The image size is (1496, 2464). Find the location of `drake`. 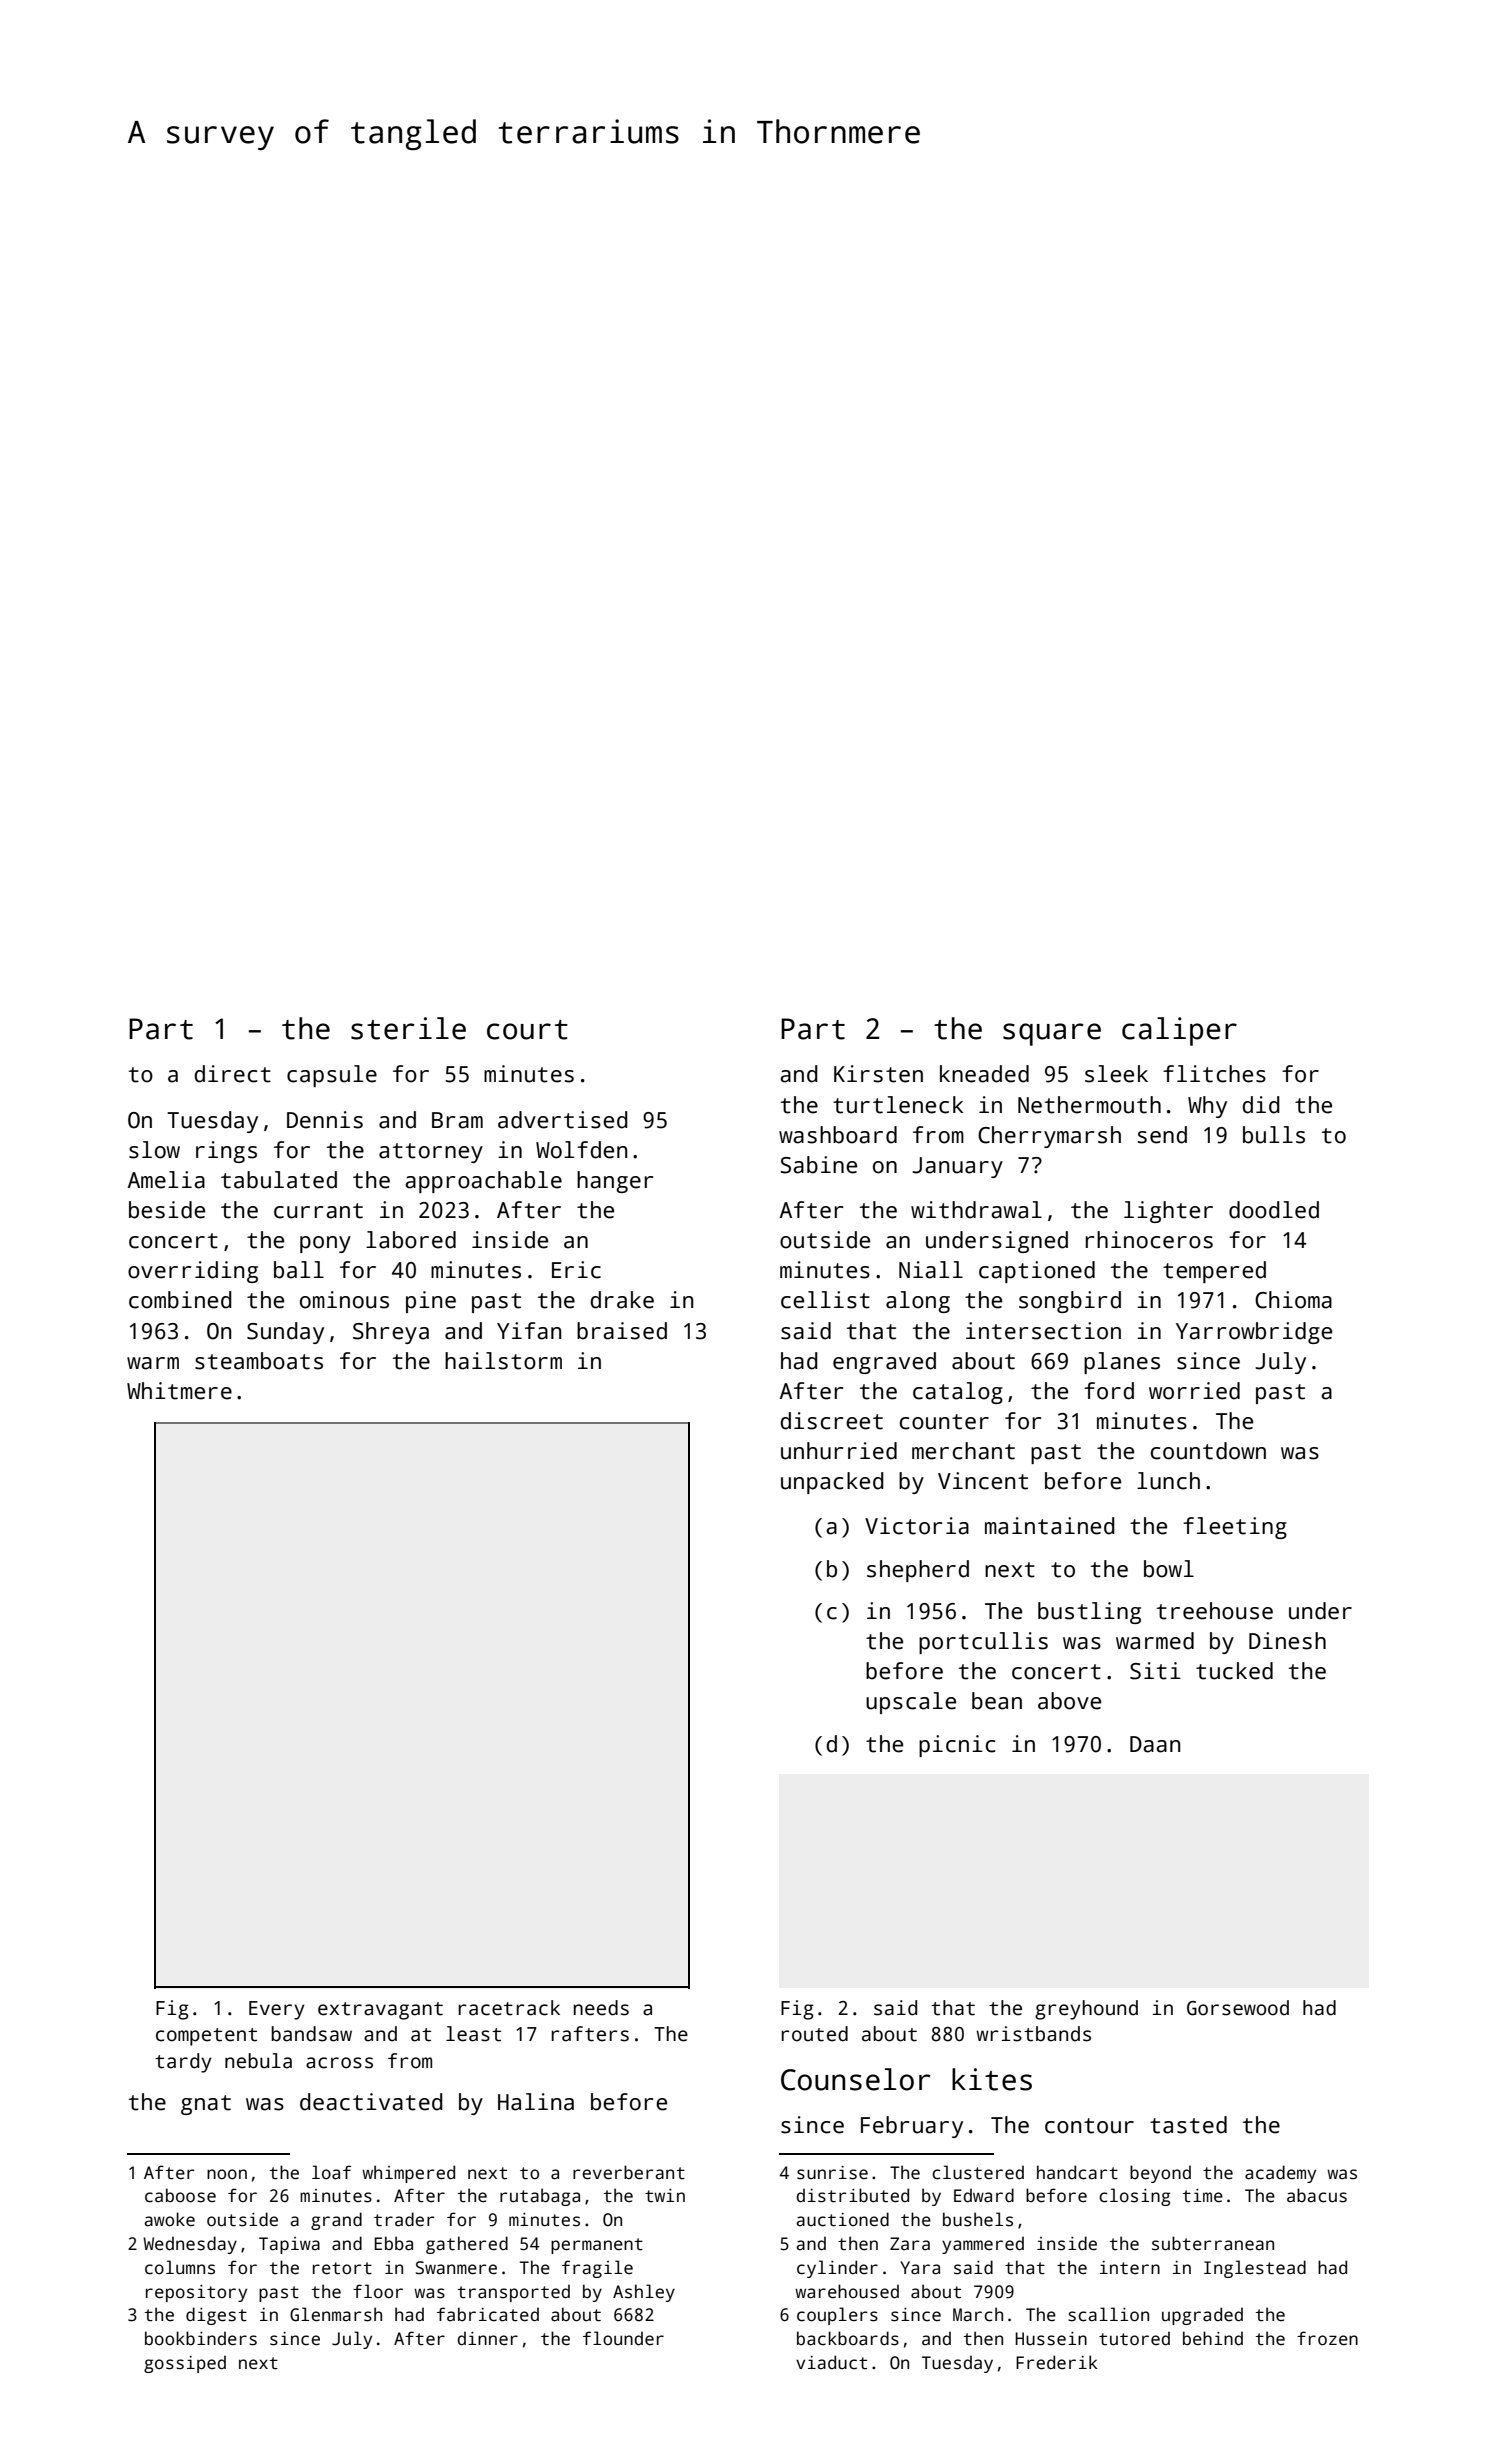

drake is located at coordinates (622, 1300).
